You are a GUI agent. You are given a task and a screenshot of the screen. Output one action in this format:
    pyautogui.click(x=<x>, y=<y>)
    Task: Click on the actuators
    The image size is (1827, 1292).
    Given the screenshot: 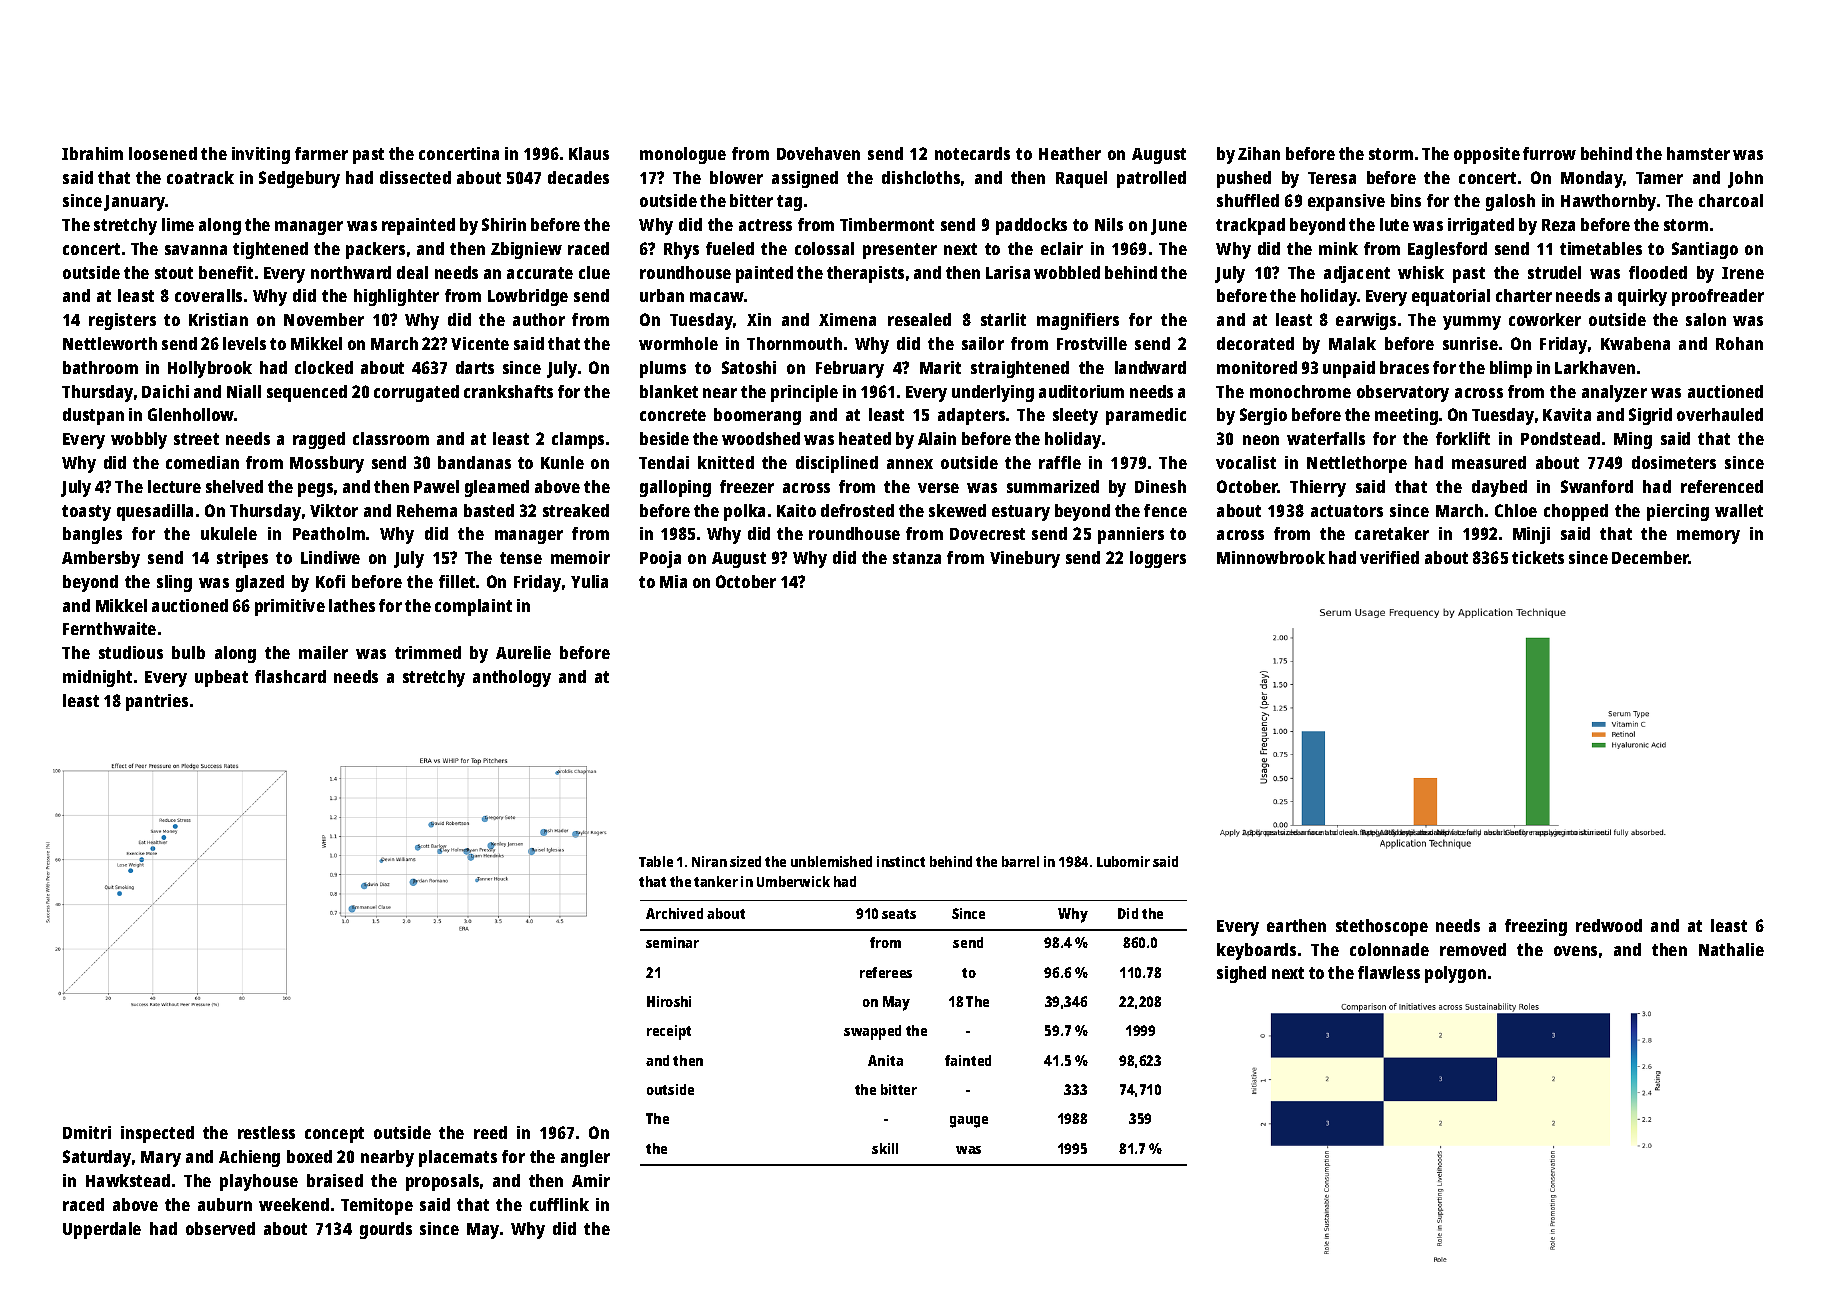 What is the action you would take?
    pyautogui.click(x=1347, y=511)
